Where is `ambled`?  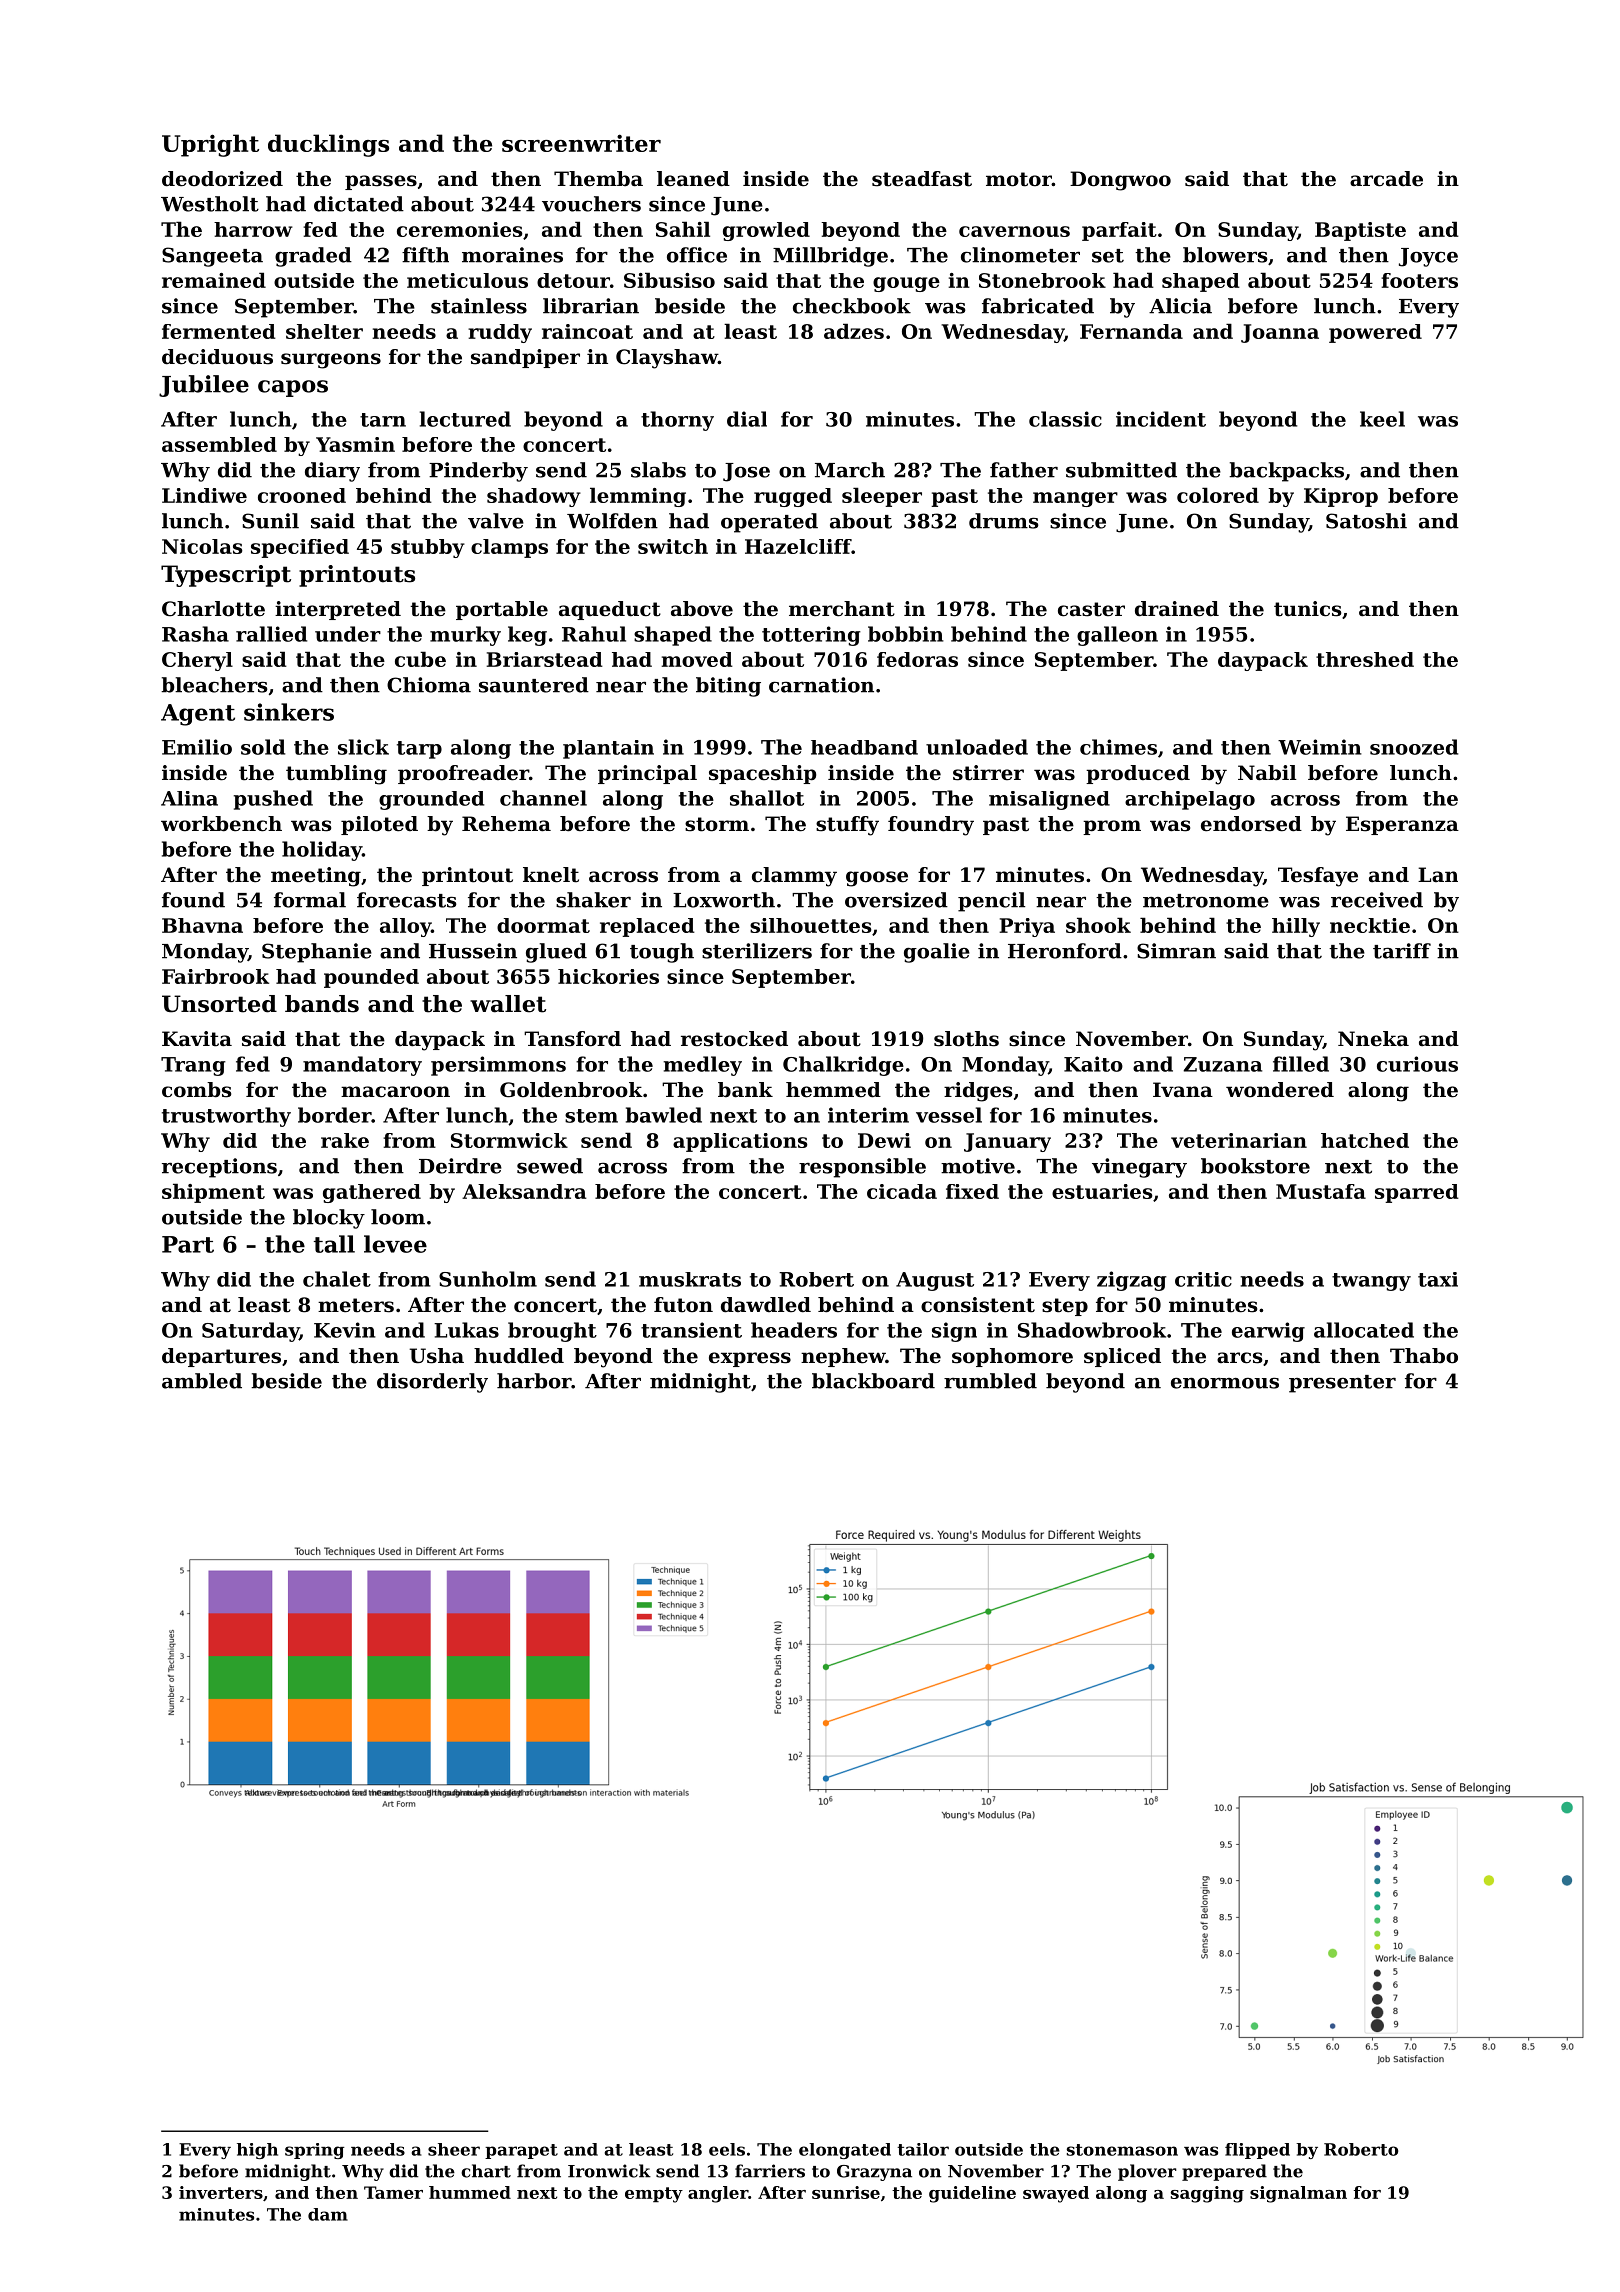 ambled is located at coordinates (202, 1381).
